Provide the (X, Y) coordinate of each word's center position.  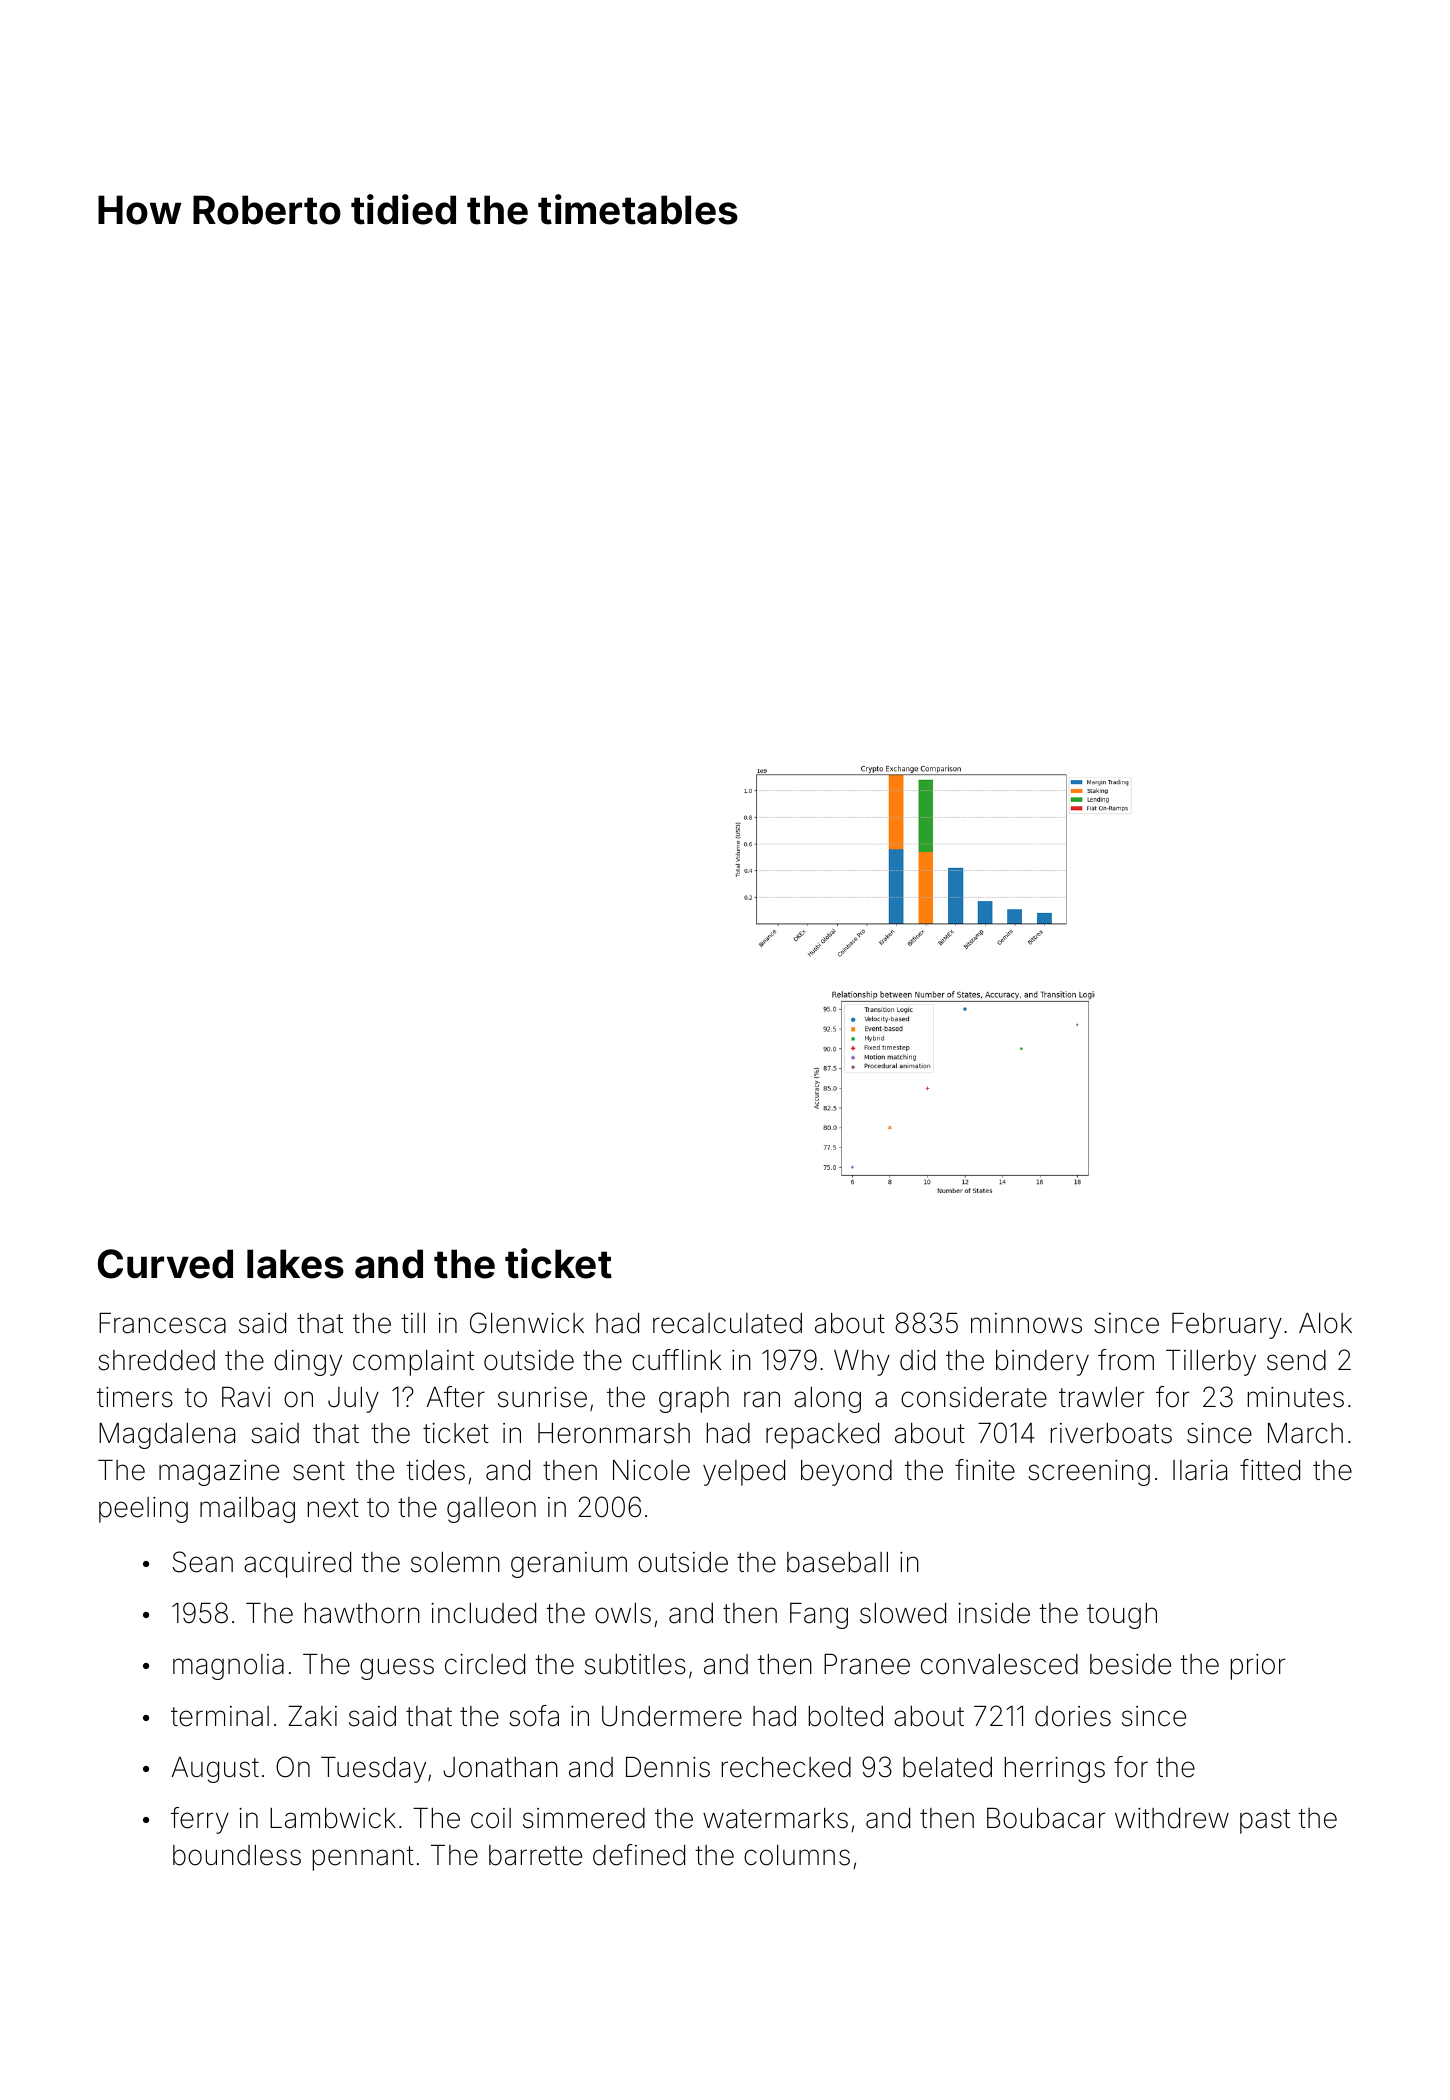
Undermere (672, 1716)
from (1126, 1360)
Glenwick (527, 1323)
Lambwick (333, 1818)
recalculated (727, 1323)
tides (435, 1470)
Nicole (651, 1470)
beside (1130, 1664)
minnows (1026, 1323)
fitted (1270, 1470)
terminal (220, 1716)
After (456, 1397)
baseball (837, 1562)
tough (1122, 1616)
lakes (295, 1264)
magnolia (228, 1667)
